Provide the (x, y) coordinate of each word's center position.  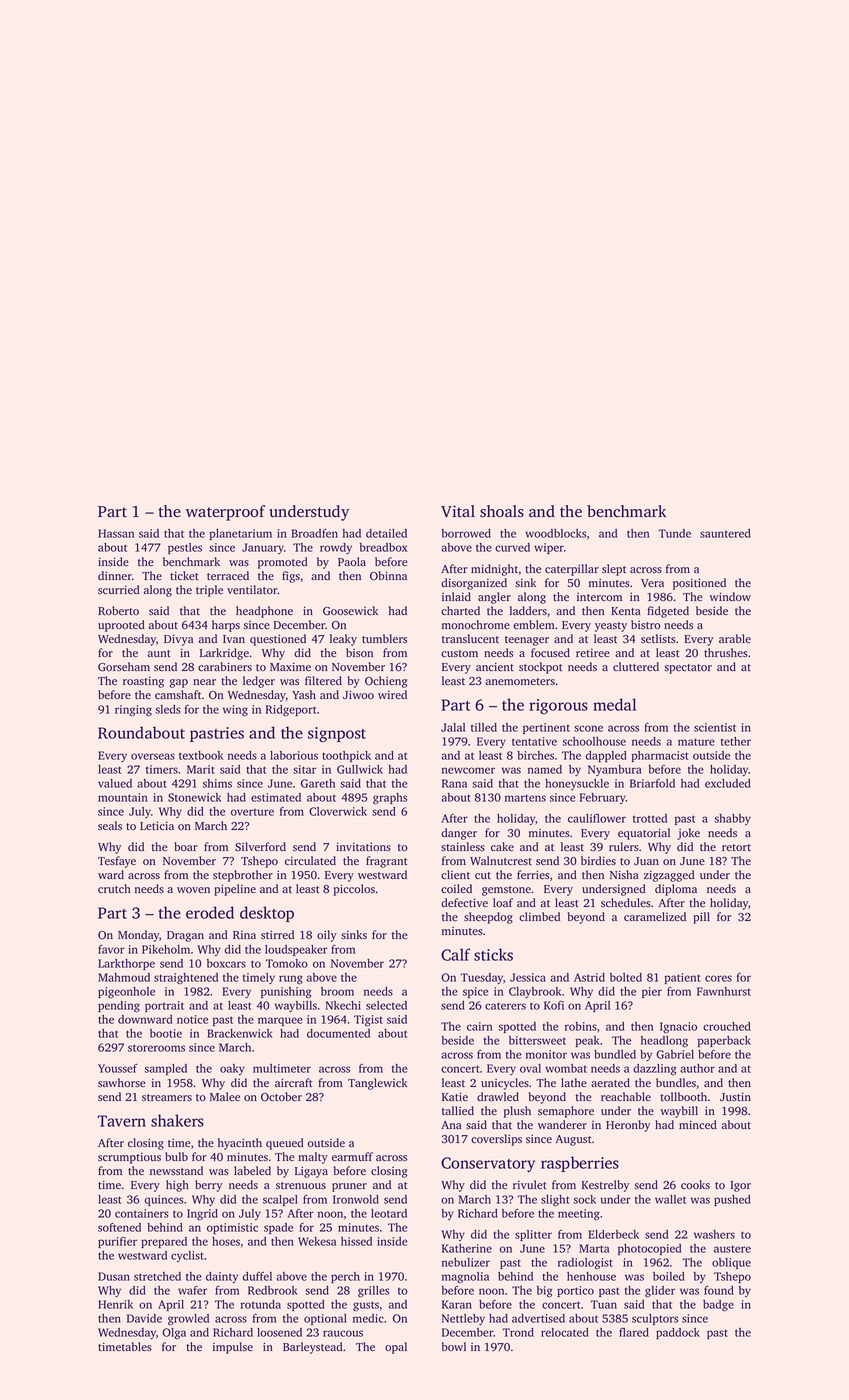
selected (386, 1005)
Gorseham (124, 667)
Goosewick (350, 611)
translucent (470, 638)
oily (327, 936)
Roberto (118, 610)
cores (718, 978)
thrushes (726, 652)
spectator (688, 669)
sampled (166, 1069)
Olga (174, 1334)
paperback (724, 1041)
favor (111, 949)
